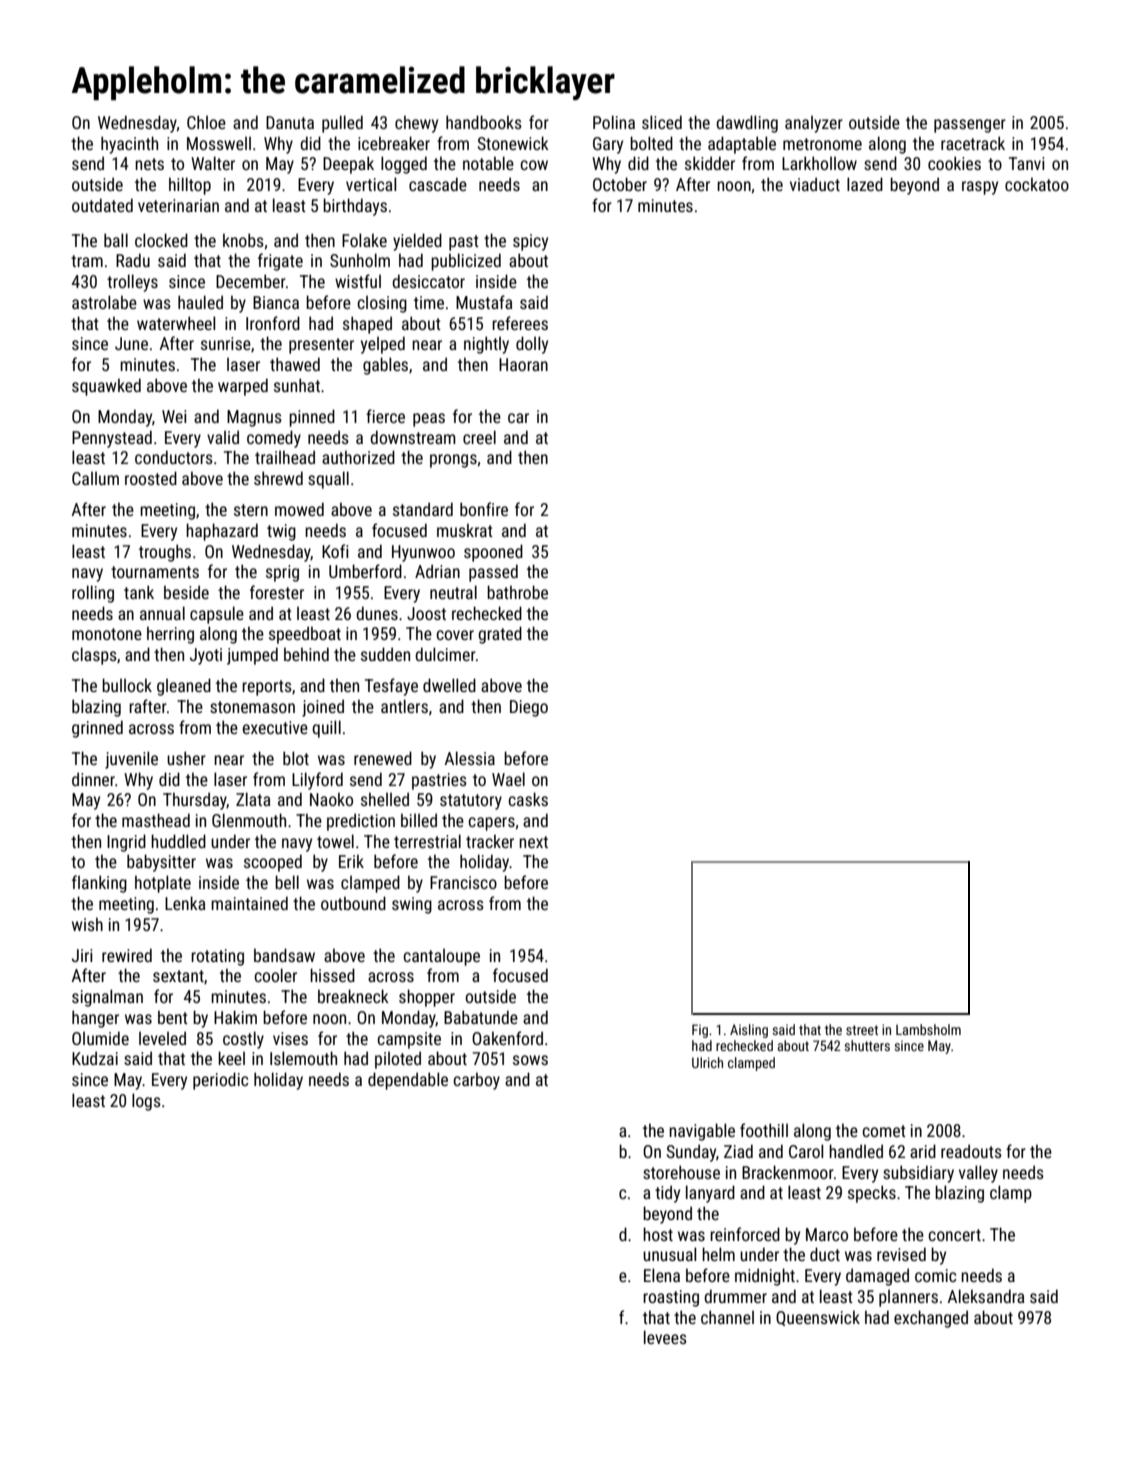 The width and height of the screenshot is (1141, 1477). I want to click on Haoran, so click(523, 364).
